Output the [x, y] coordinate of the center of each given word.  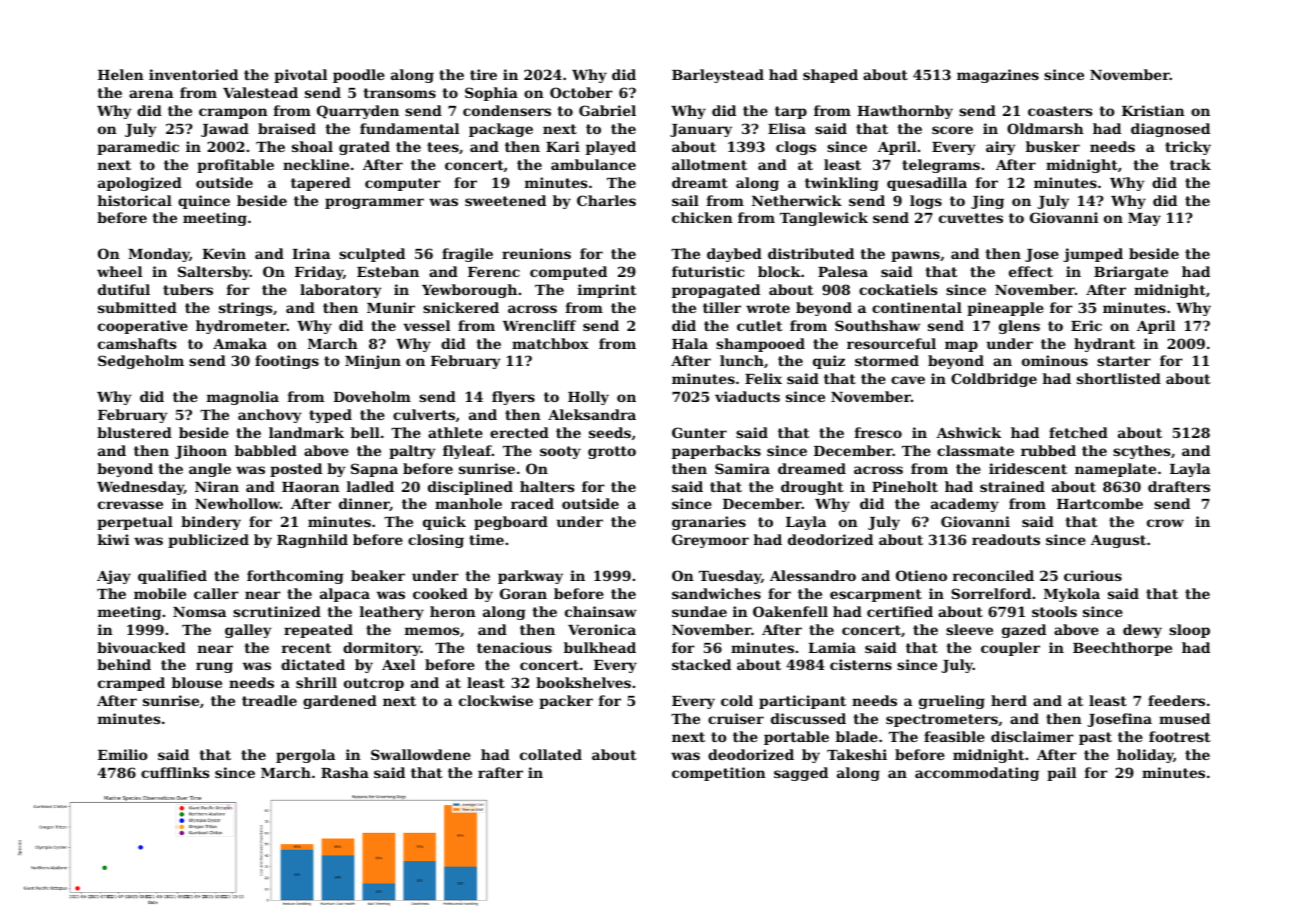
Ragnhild [312, 541]
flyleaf [467, 452]
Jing [987, 202]
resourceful [891, 343]
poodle [359, 76]
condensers [507, 110]
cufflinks [175, 772]
